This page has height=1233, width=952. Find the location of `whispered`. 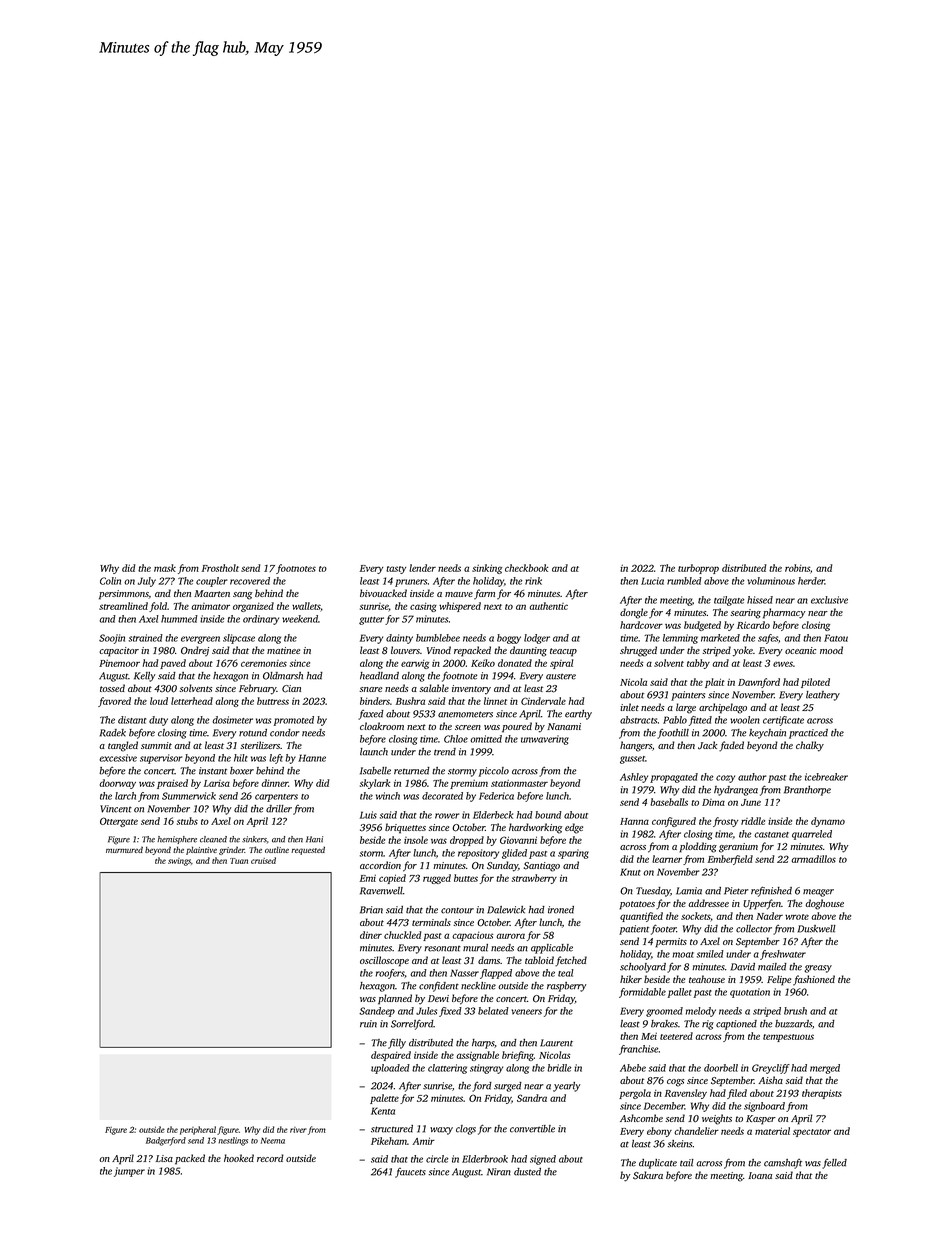

whispered is located at coordinates (460, 607).
